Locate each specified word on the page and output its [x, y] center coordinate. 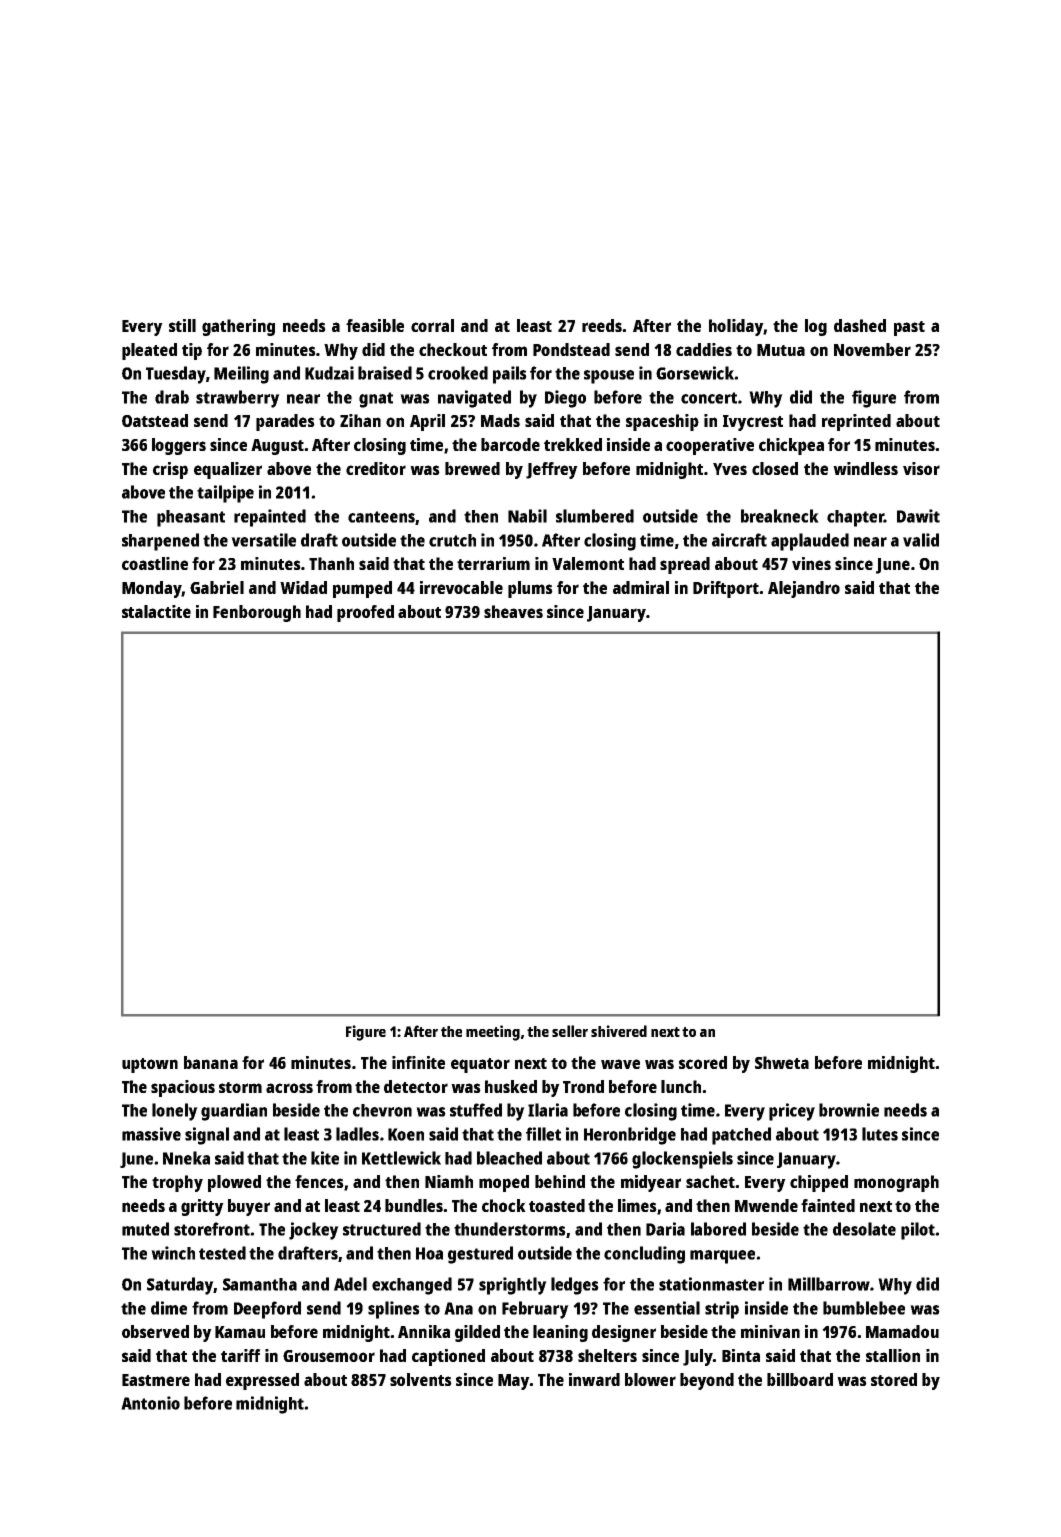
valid [921, 540]
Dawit [918, 516]
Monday [152, 589]
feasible [375, 325]
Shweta [782, 1062]
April [427, 422]
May [514, 1382]
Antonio [150, 1403]
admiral [641, 587]
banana [211, 1062]
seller [570, 1031]
